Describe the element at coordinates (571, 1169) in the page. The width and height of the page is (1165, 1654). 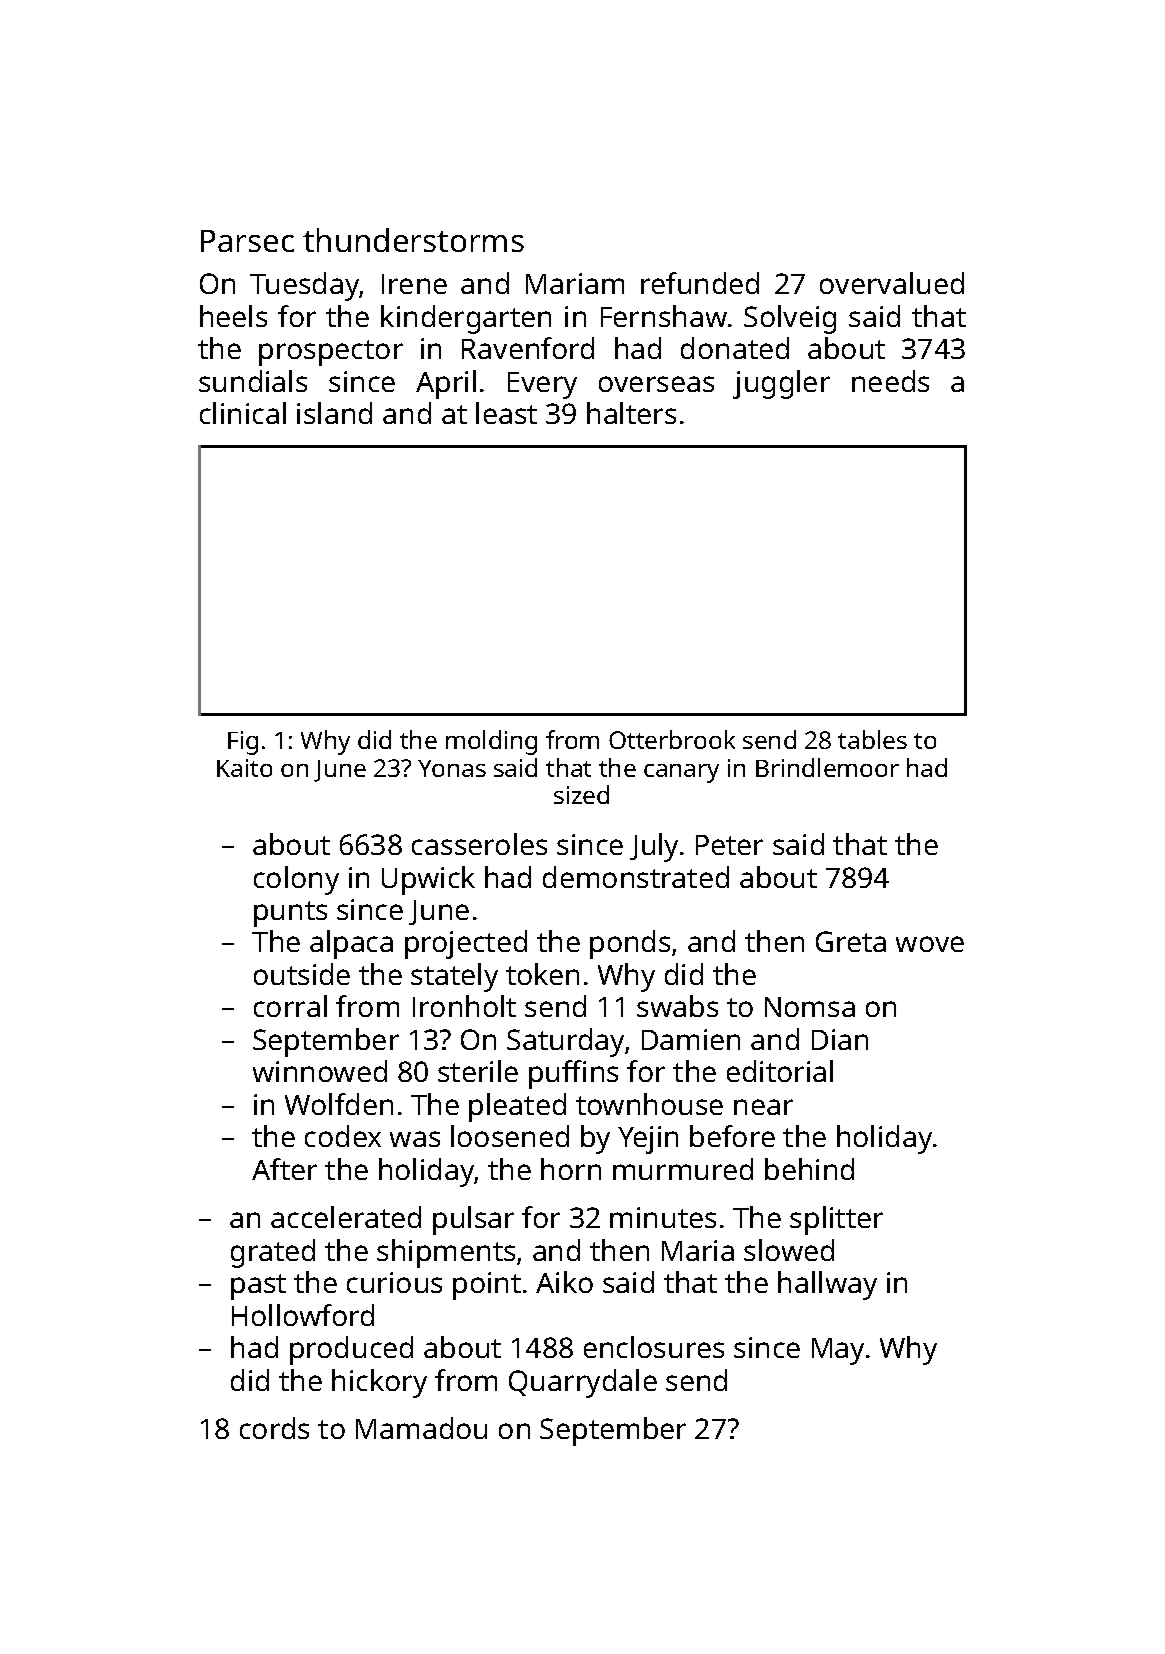
I see `horn` at that location.
